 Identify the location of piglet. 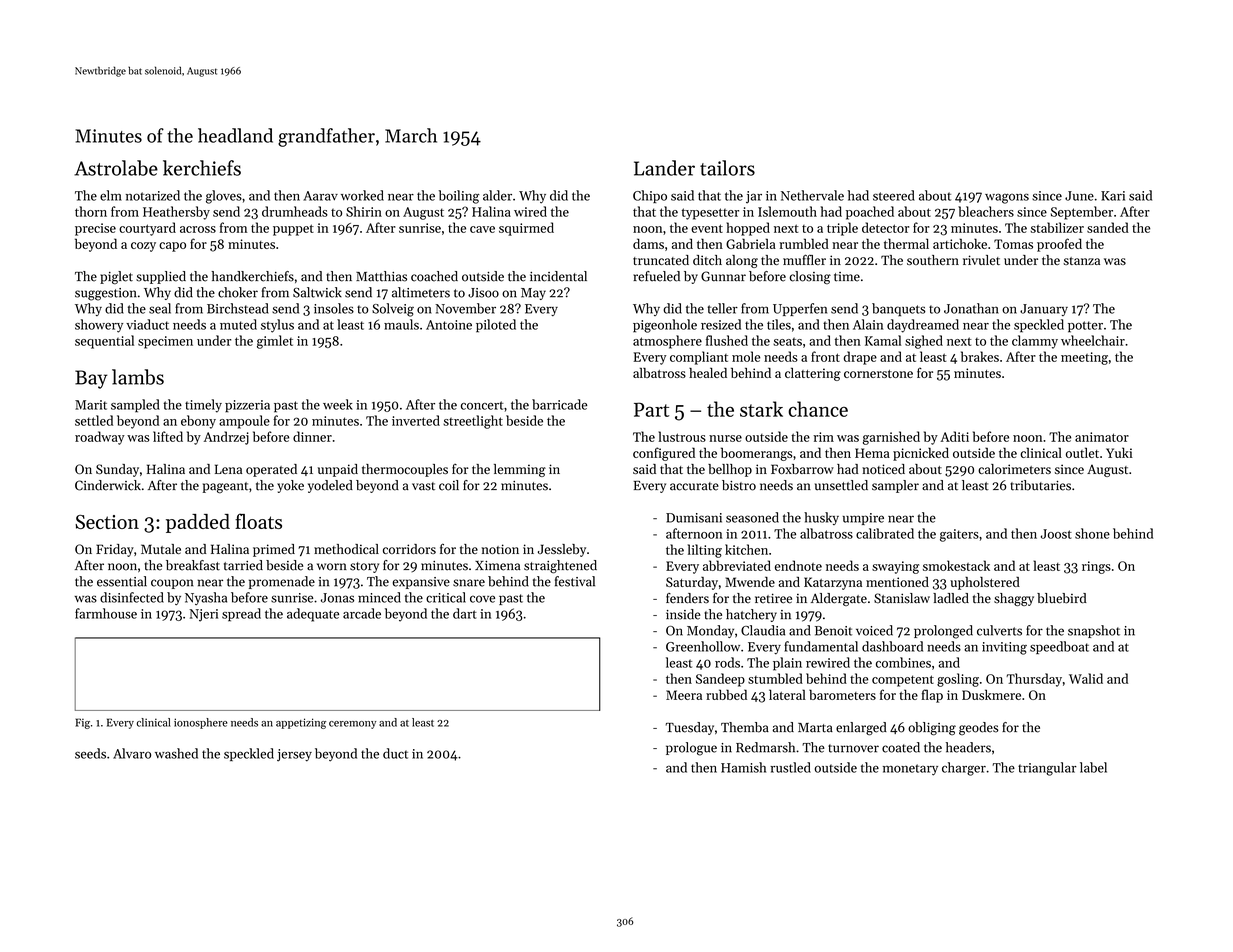
(116, 278).
